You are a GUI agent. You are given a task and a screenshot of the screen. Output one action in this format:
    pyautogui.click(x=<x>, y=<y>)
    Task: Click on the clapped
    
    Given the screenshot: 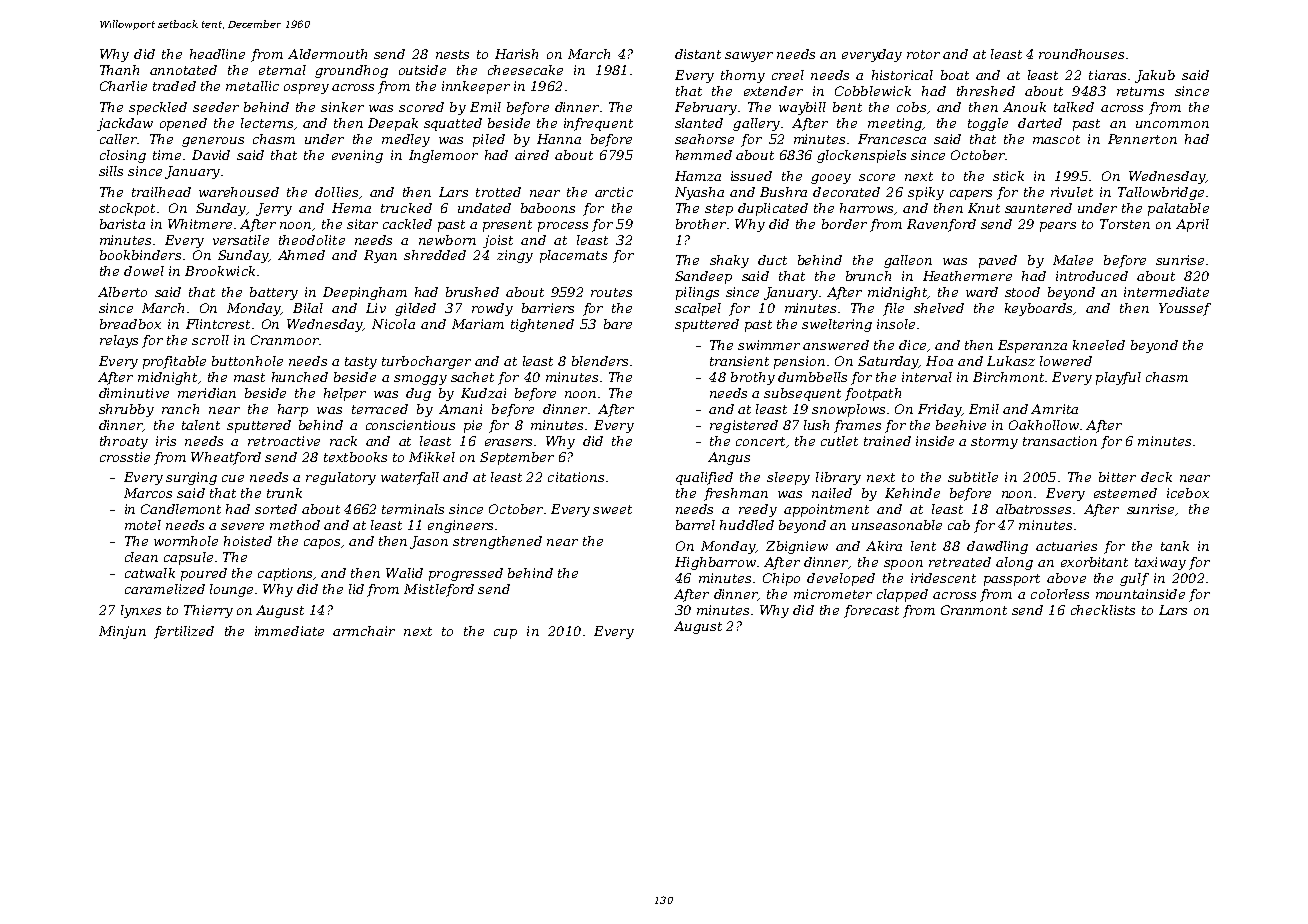 What is the action you would take?
    pyautogui.click(x=902, y=595)
